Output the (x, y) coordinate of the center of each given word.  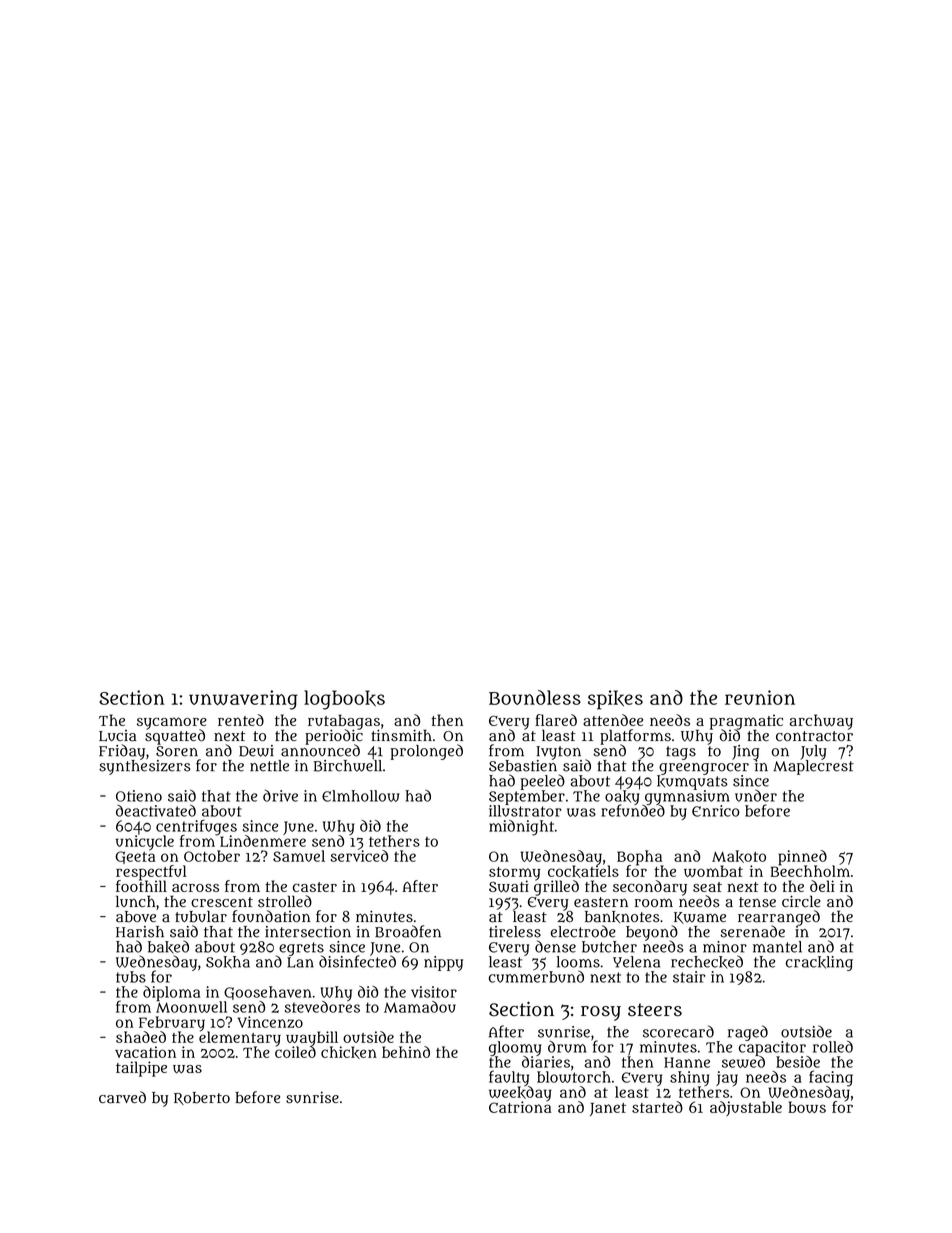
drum (567, 1047)
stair (689, 977)
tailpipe (141, 1069)
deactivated (156, 810)
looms (578, 962)
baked (168, 947)
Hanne (687, 1062)
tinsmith (401, 735)
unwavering (243, 700)
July (813, 752)
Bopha (639, 857)
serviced (359, 856)
